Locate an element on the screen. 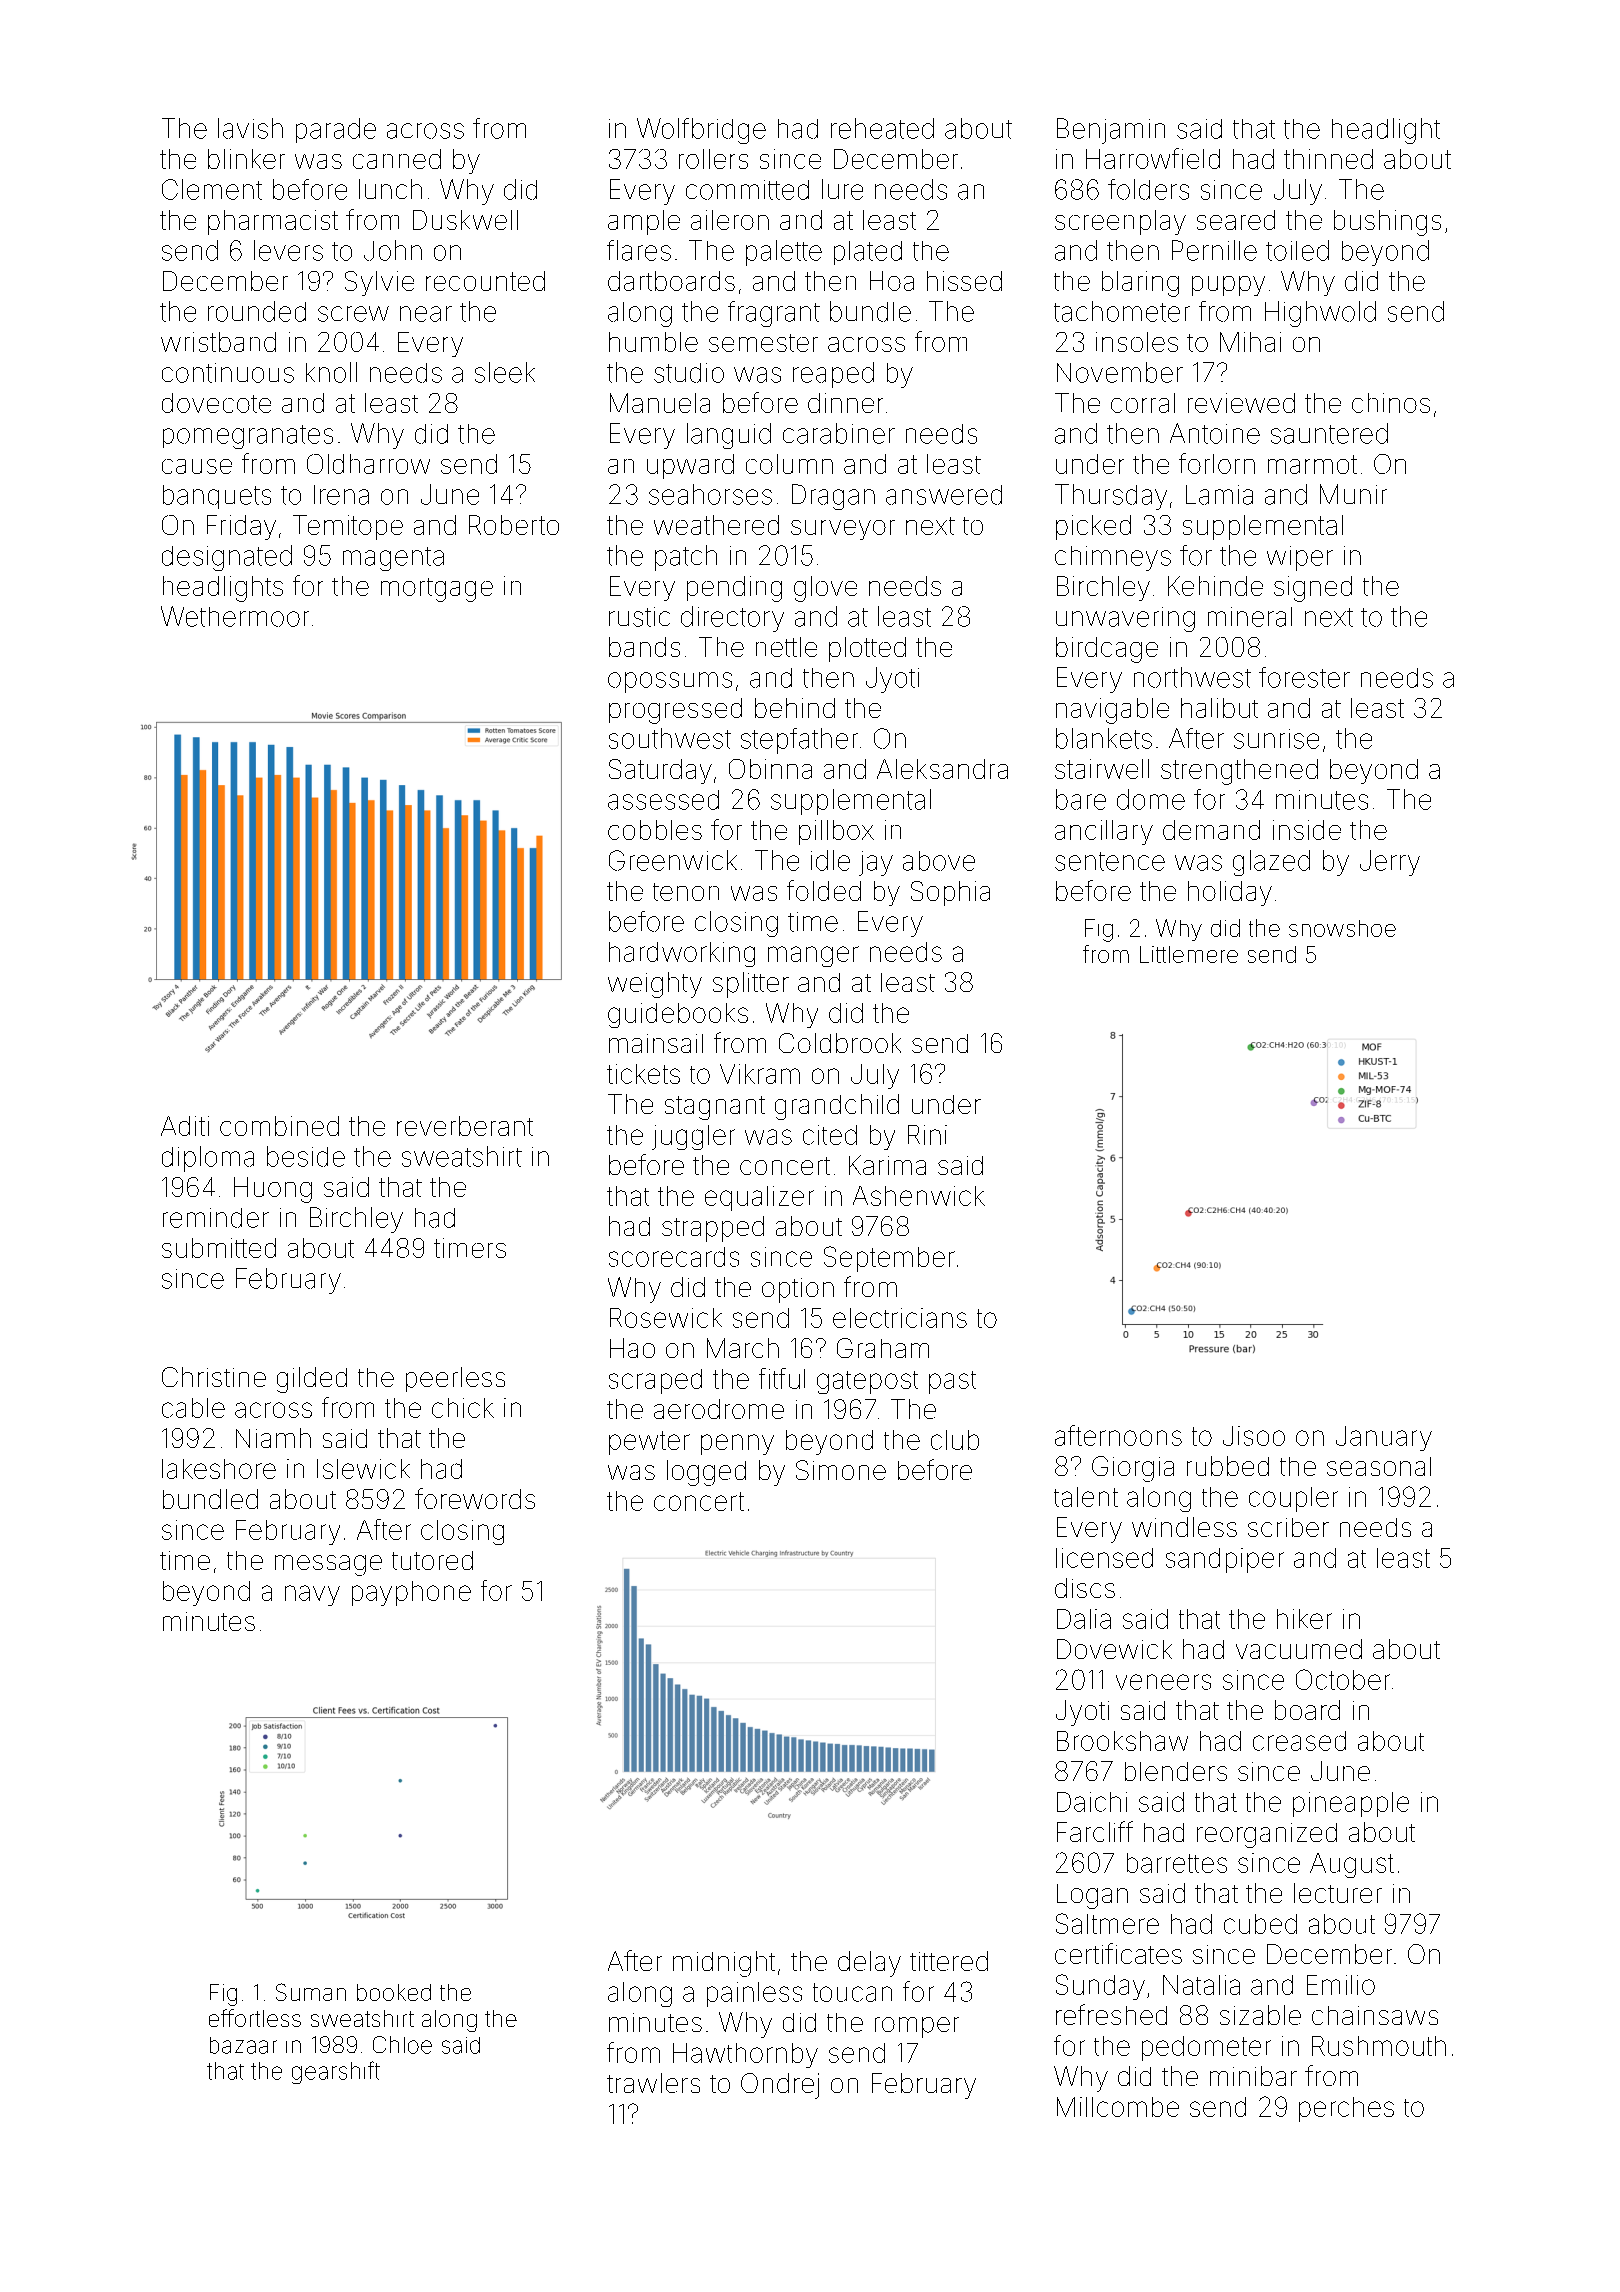  Ondrej is located at coordinates (780, 2086).
